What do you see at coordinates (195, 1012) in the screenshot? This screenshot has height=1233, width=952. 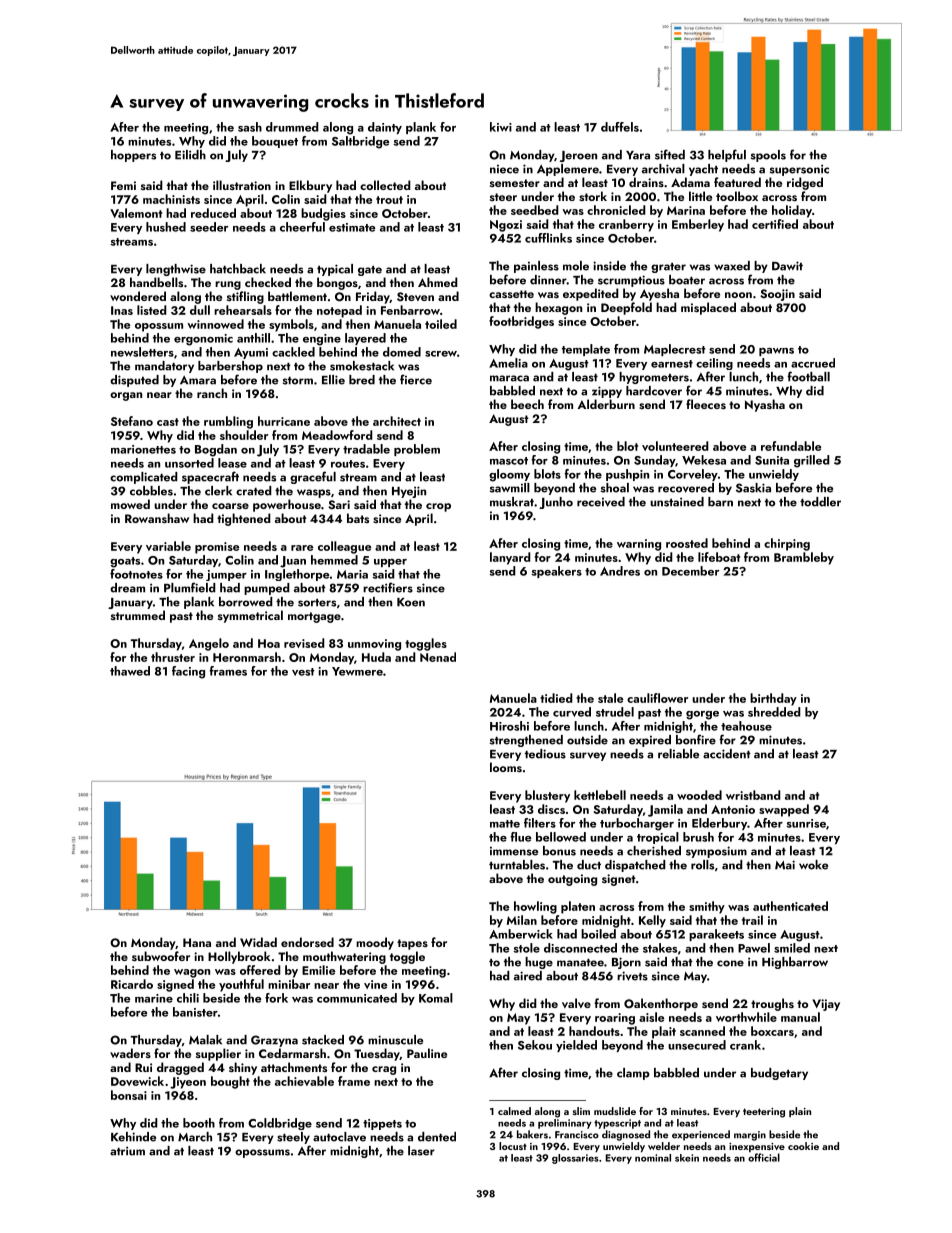 I see `banister` at bounding box center [195, 1012].
